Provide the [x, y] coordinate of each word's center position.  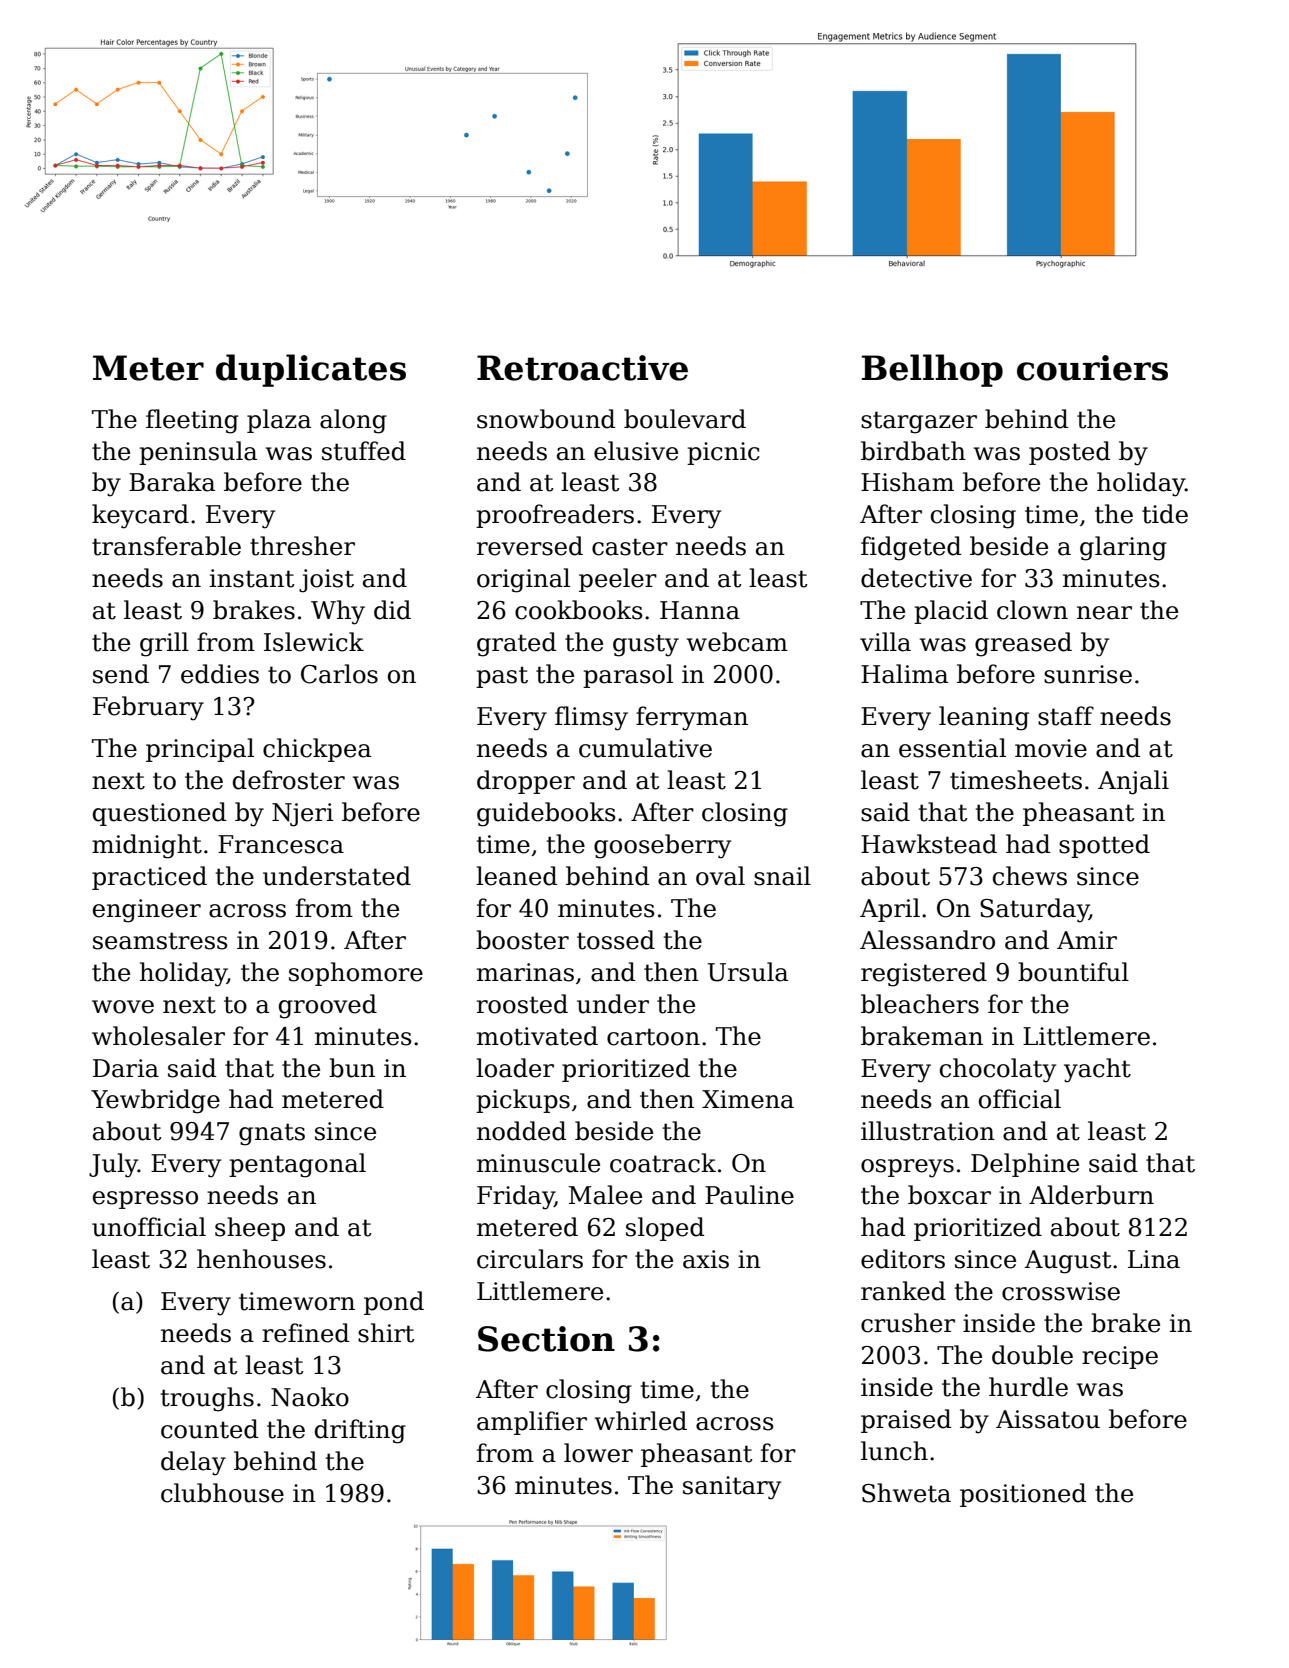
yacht [1097, 1070]
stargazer [919, 422]
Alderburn [1091, 1195]
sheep [250, 1229]
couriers [1092, 368]
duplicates [311, 370]
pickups [523, 1101]
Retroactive [582, 368]
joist [326, 581]
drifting [360, 1431]
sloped [665, 1229]
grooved [328, 1006]
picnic [723, 453]
